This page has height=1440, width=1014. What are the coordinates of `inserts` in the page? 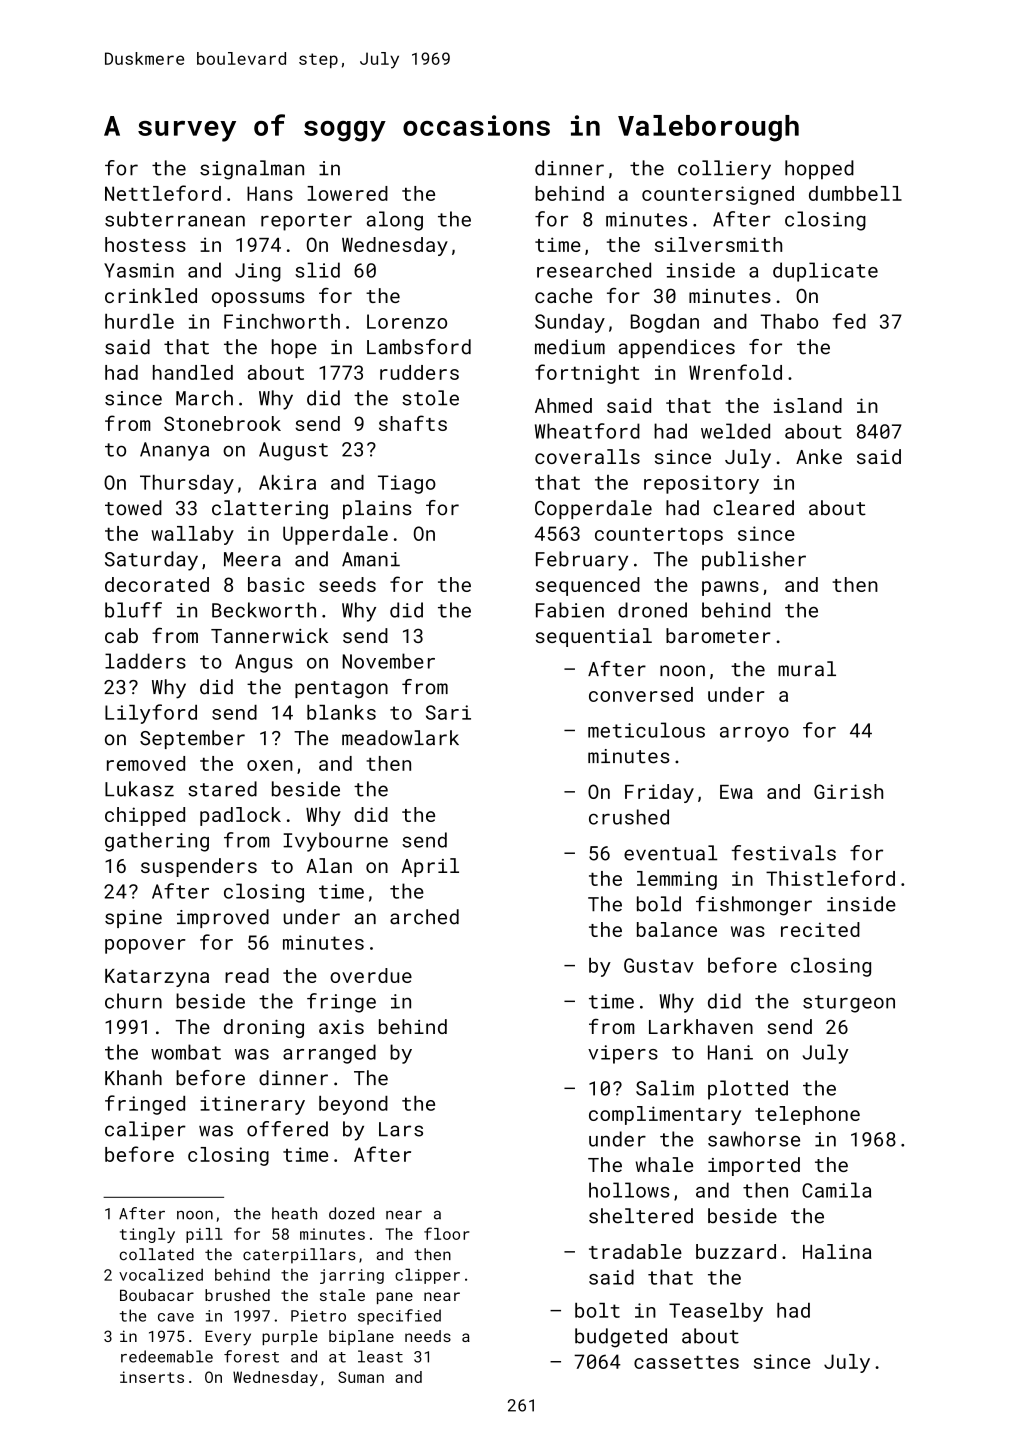 It's located at (152, 1377).
